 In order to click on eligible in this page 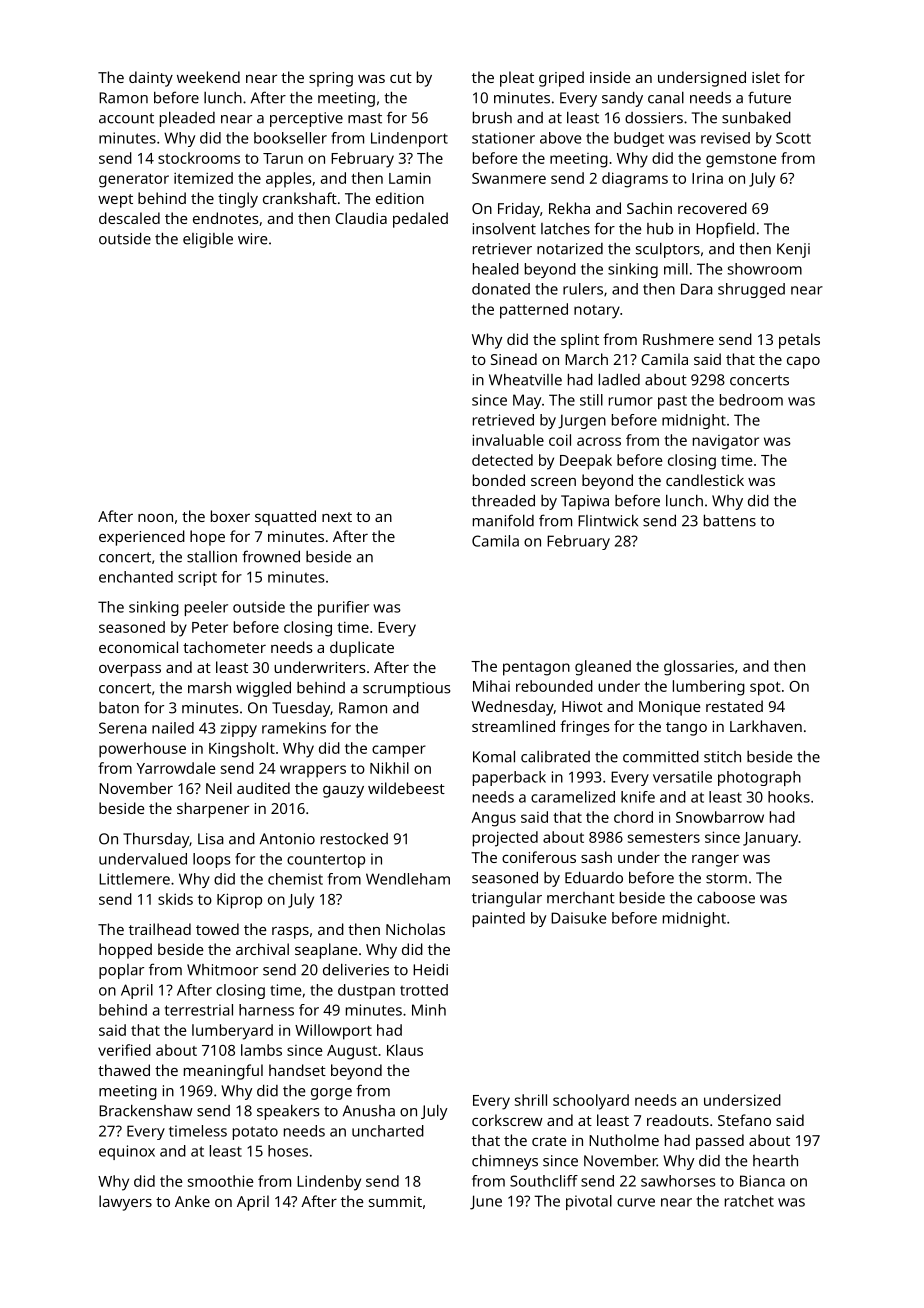, I will do `click(208, 240)`.
